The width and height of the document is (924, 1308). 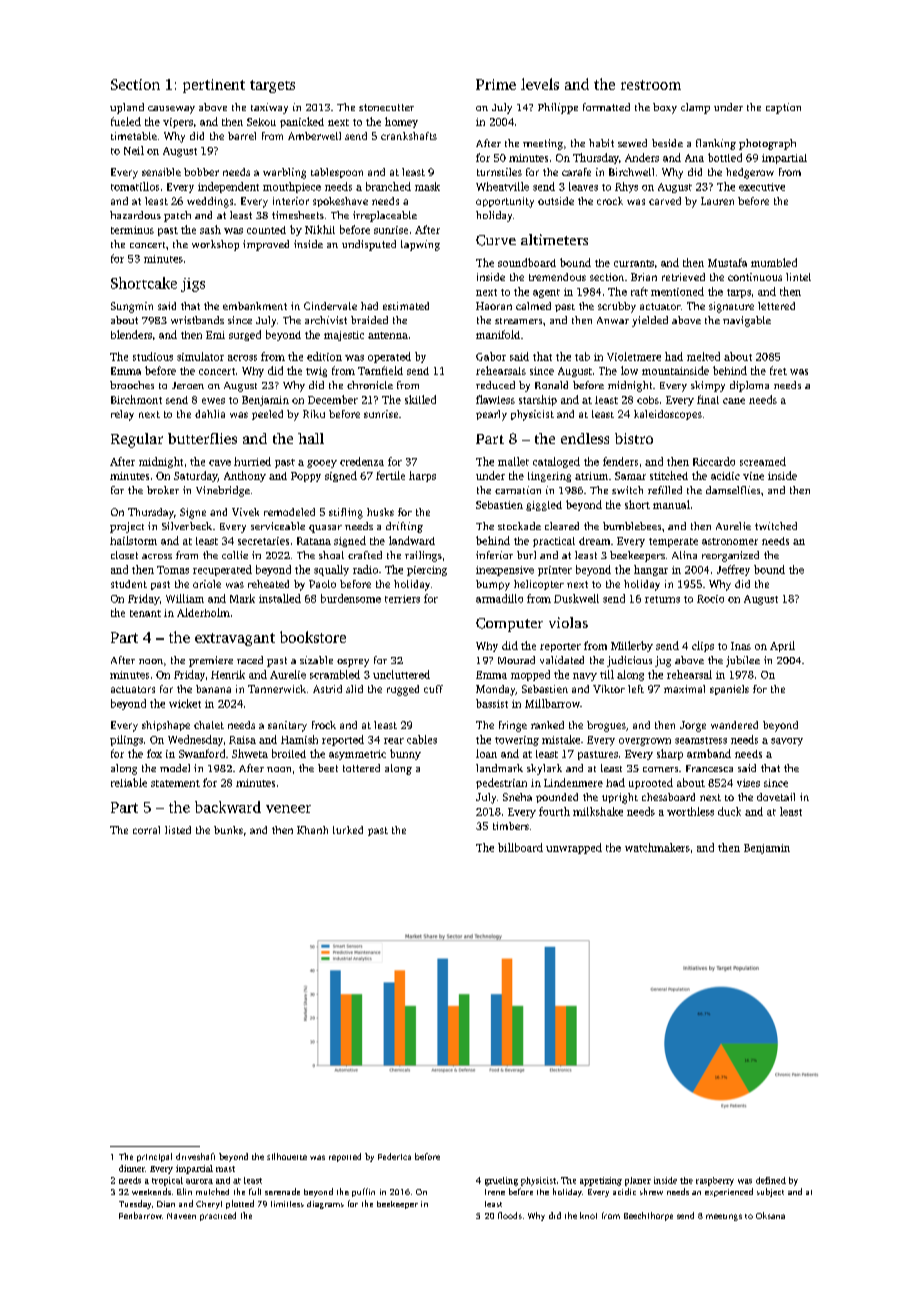 What do you see at coordinates (709, 753) in the document?
I see `armband` at bounding box center [709, 753].
